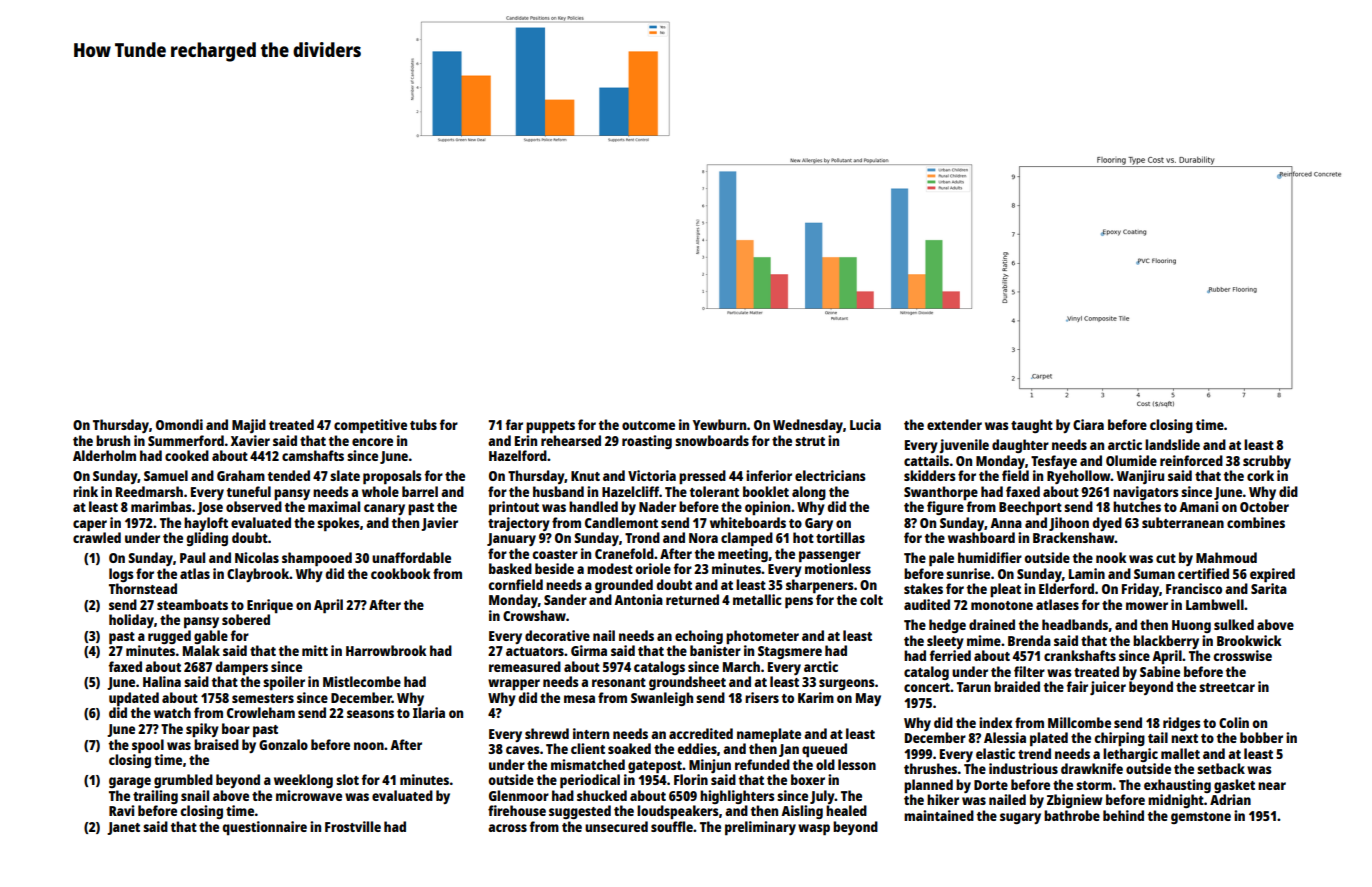 Image resolution: width=1372 pixels, height=887 pixels. Describe the element at coordinates (104, 455) in the screenshot. I see `Alderholm` at that location.
